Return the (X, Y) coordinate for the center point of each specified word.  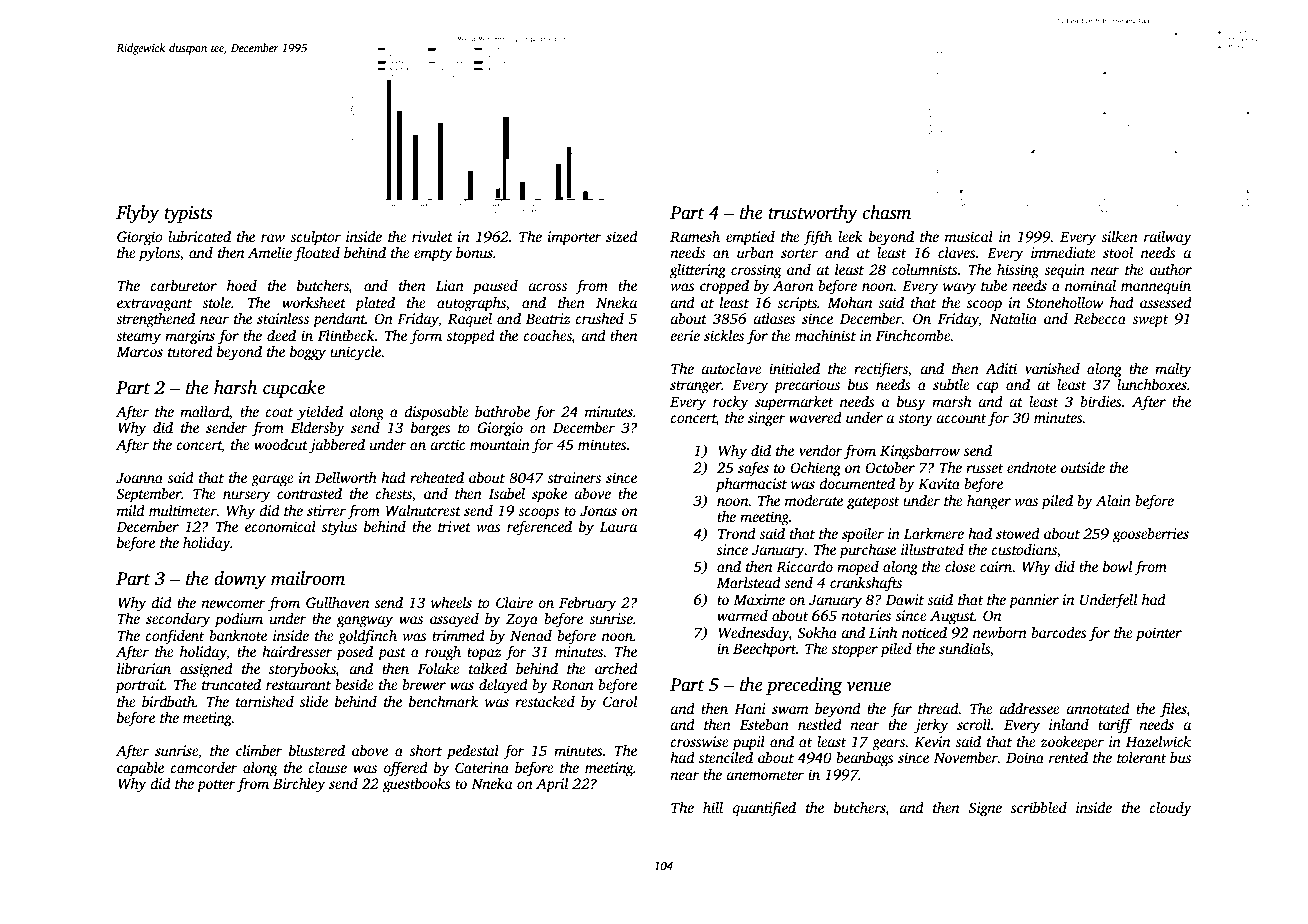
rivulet (432, 236)
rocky (730, 403)
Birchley (299, 785)
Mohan (849, 302)
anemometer (765, 775)
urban (755, 252)
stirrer (326, 510)
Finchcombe (913, 335)
